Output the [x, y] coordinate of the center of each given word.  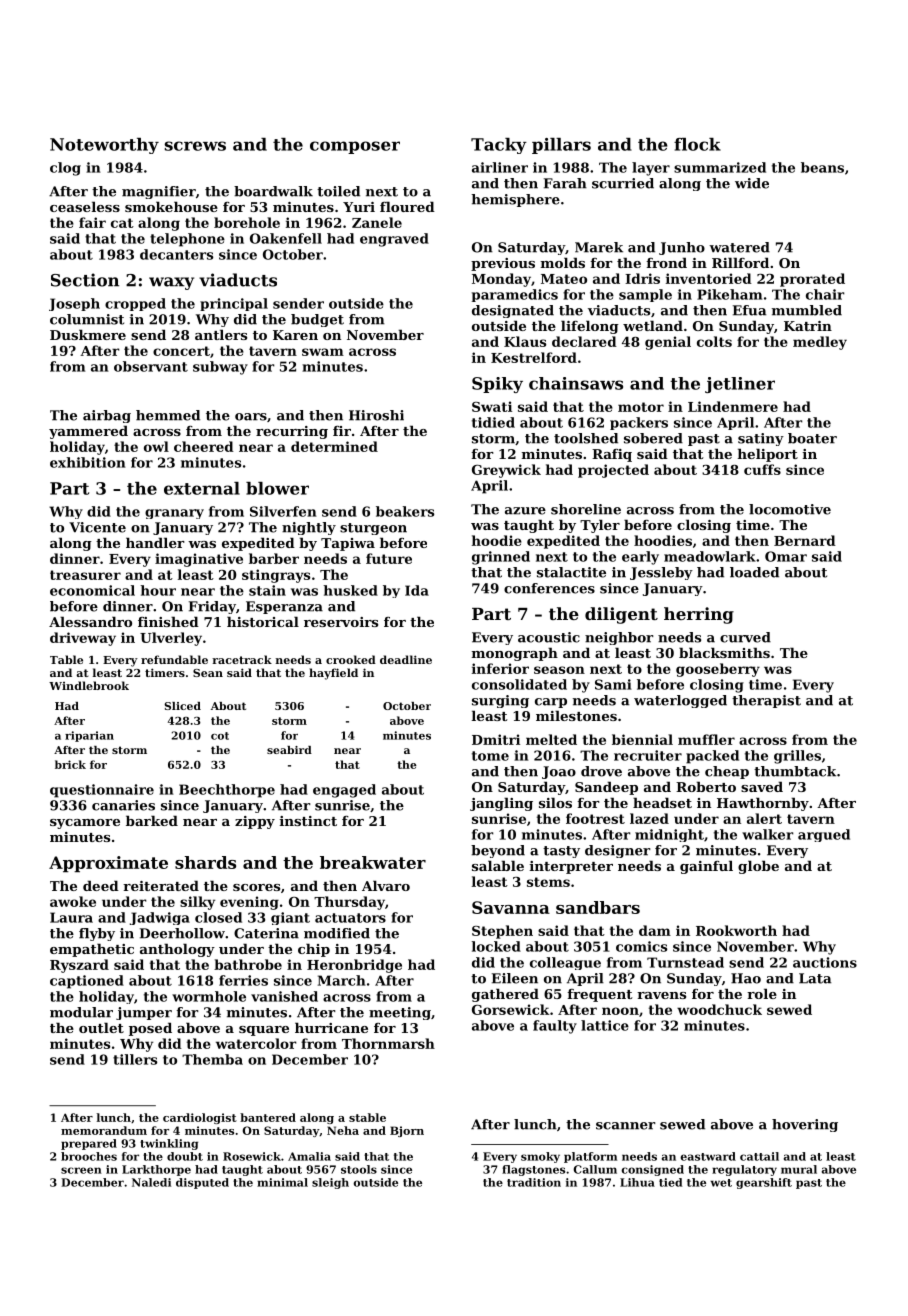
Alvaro [386, 885]
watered [739, 247]
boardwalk [273, 191]
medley [820, 343]
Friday [212, 607]
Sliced [182, 706]
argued [824, 835]
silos [555, 802]
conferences [549, 588]
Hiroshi [376, 415]
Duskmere [88, 334]
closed [218, 917]
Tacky [499, 146]
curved [745, 637]
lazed [649, 818]
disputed [202, 1183]
